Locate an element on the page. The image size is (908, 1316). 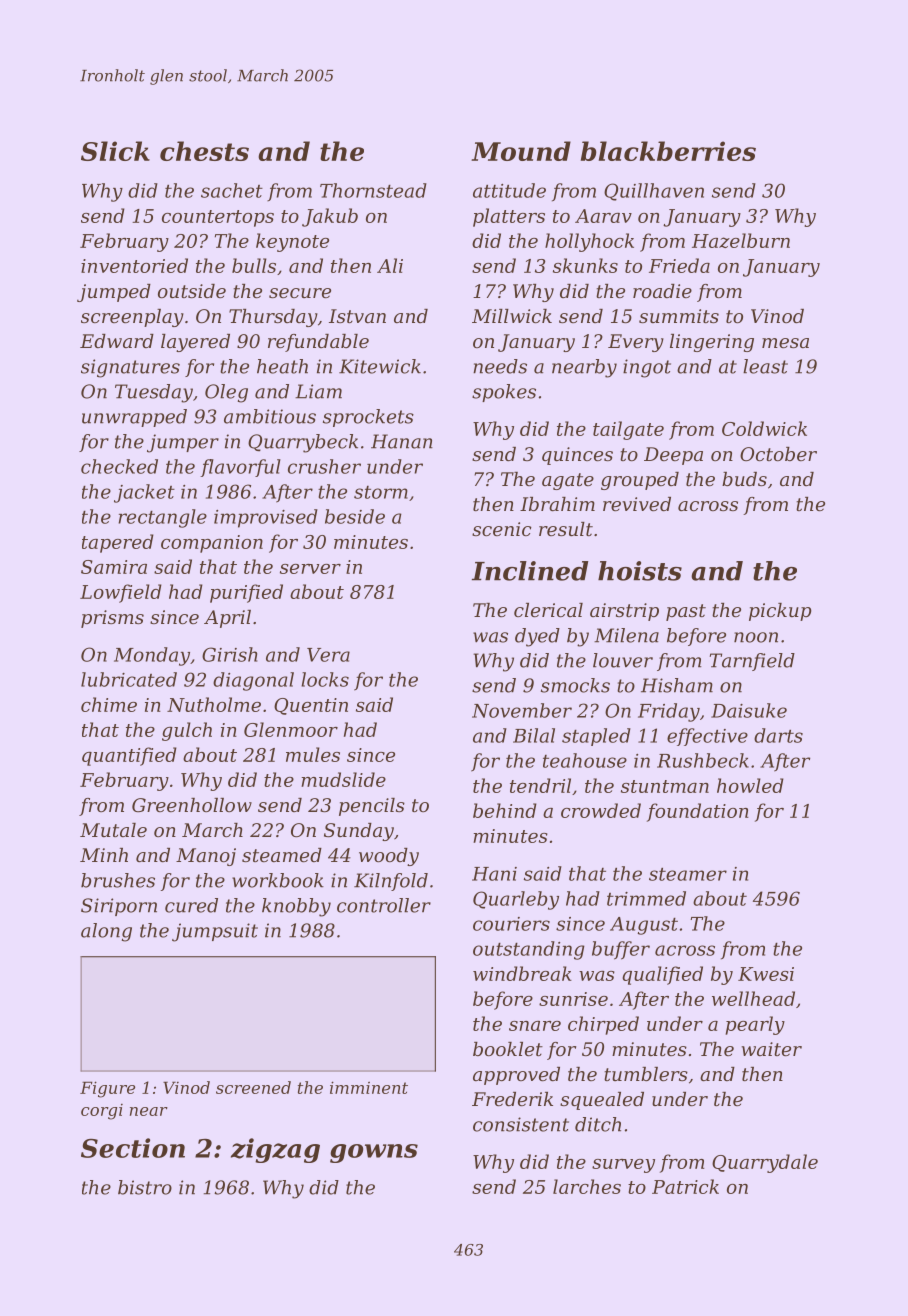
Hanan is located at coordinates (402, 441).
